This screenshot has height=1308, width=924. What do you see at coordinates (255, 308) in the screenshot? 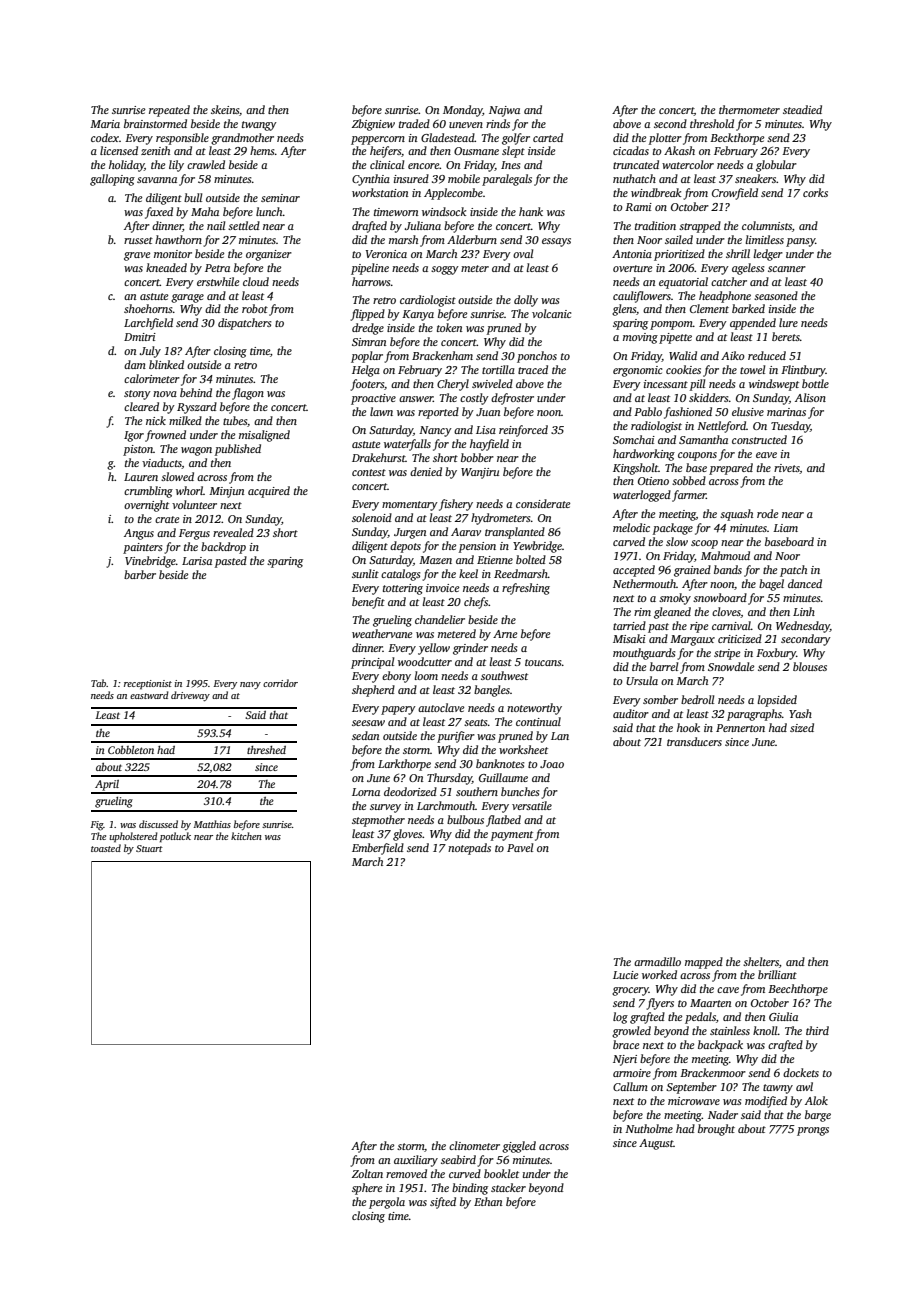
I see `robot` at bounding box center [255, 308].
